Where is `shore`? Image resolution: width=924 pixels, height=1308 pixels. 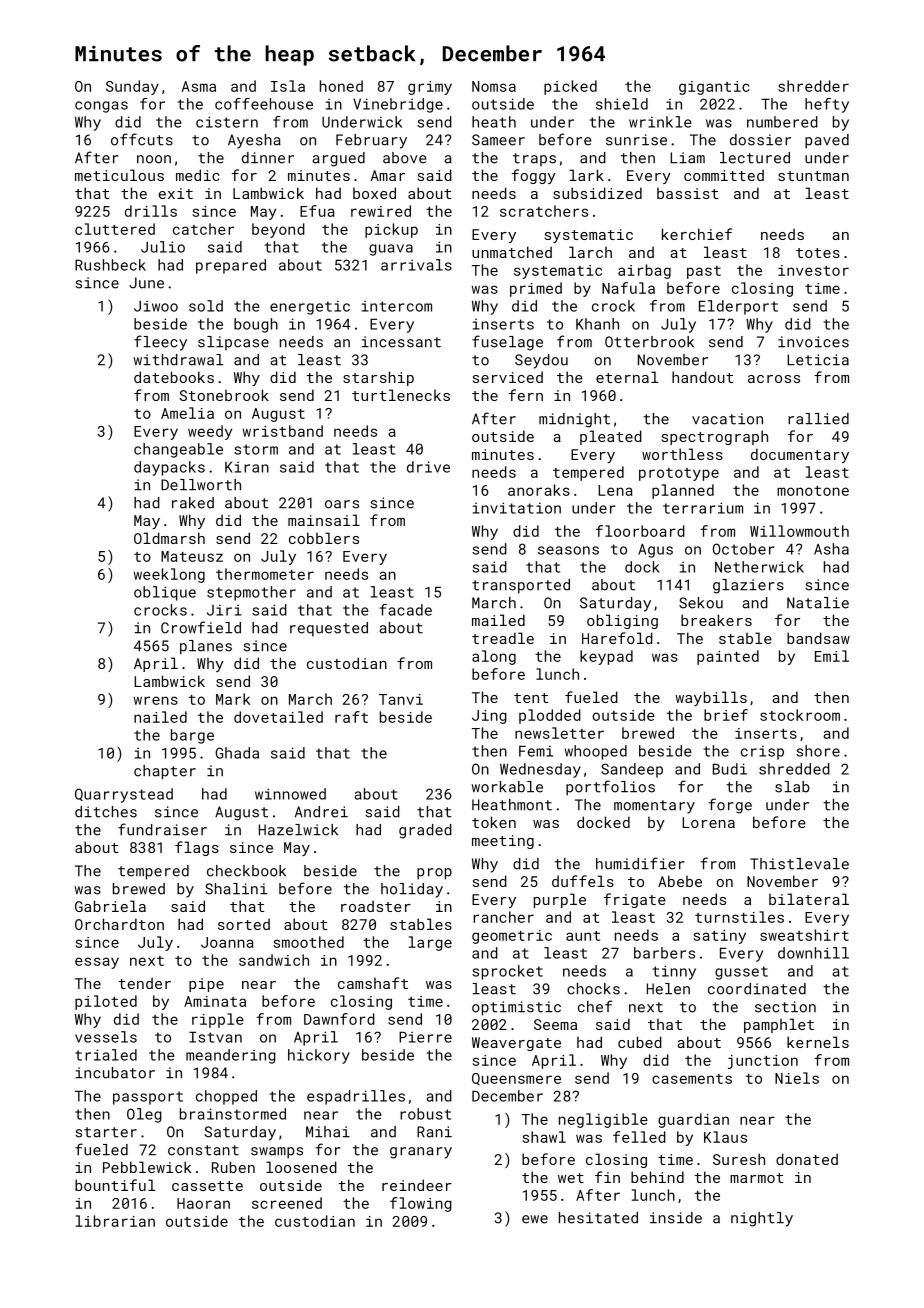 shore is located at coordinates (818, 751).
